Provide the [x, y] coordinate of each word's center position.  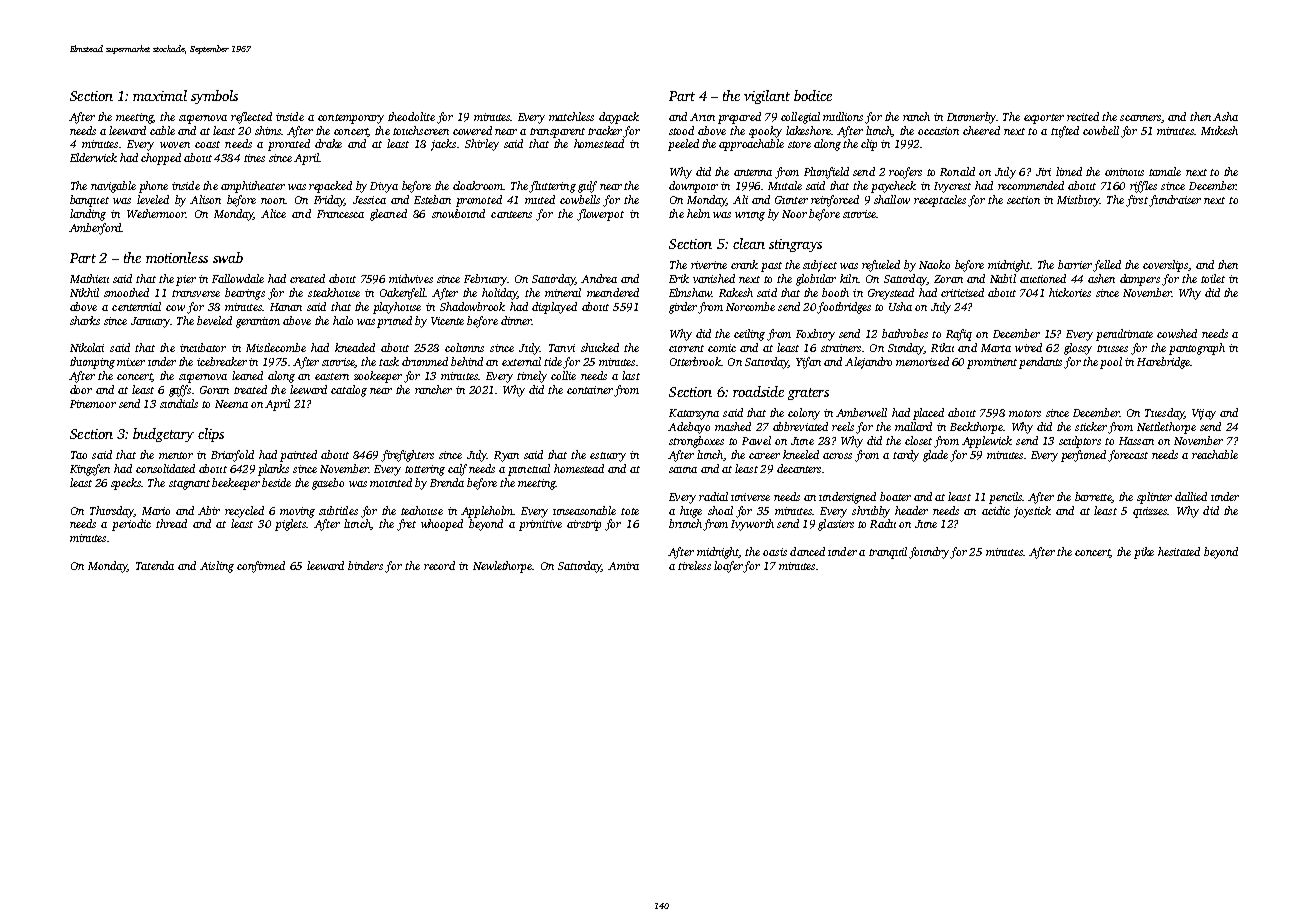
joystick [1032, 512]
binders [365, 565]
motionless [177, 257]
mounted [391, 482]
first [1137, 201]
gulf [587, 187]
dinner [516, 320]
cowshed [1177, 333]
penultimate [1124, 335]
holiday [499, 294]
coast [207, 144]
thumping [92, 363]
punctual [529, 470]
